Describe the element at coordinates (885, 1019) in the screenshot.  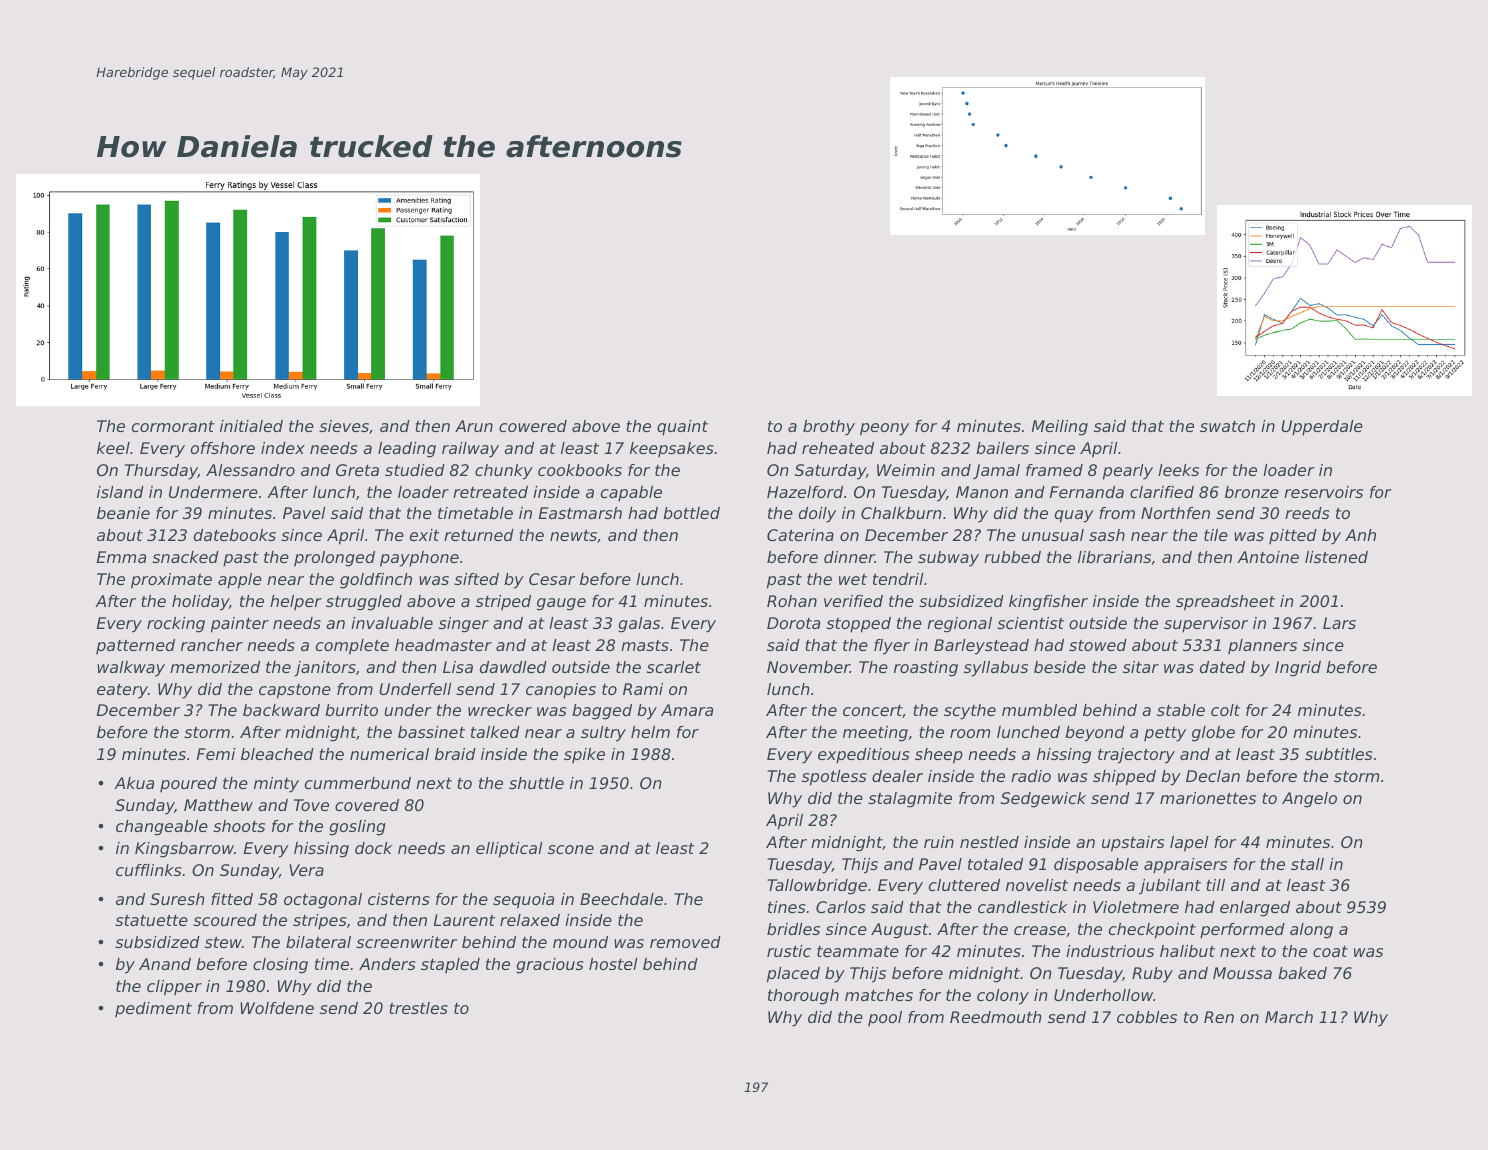
I see `pool` at that location.
